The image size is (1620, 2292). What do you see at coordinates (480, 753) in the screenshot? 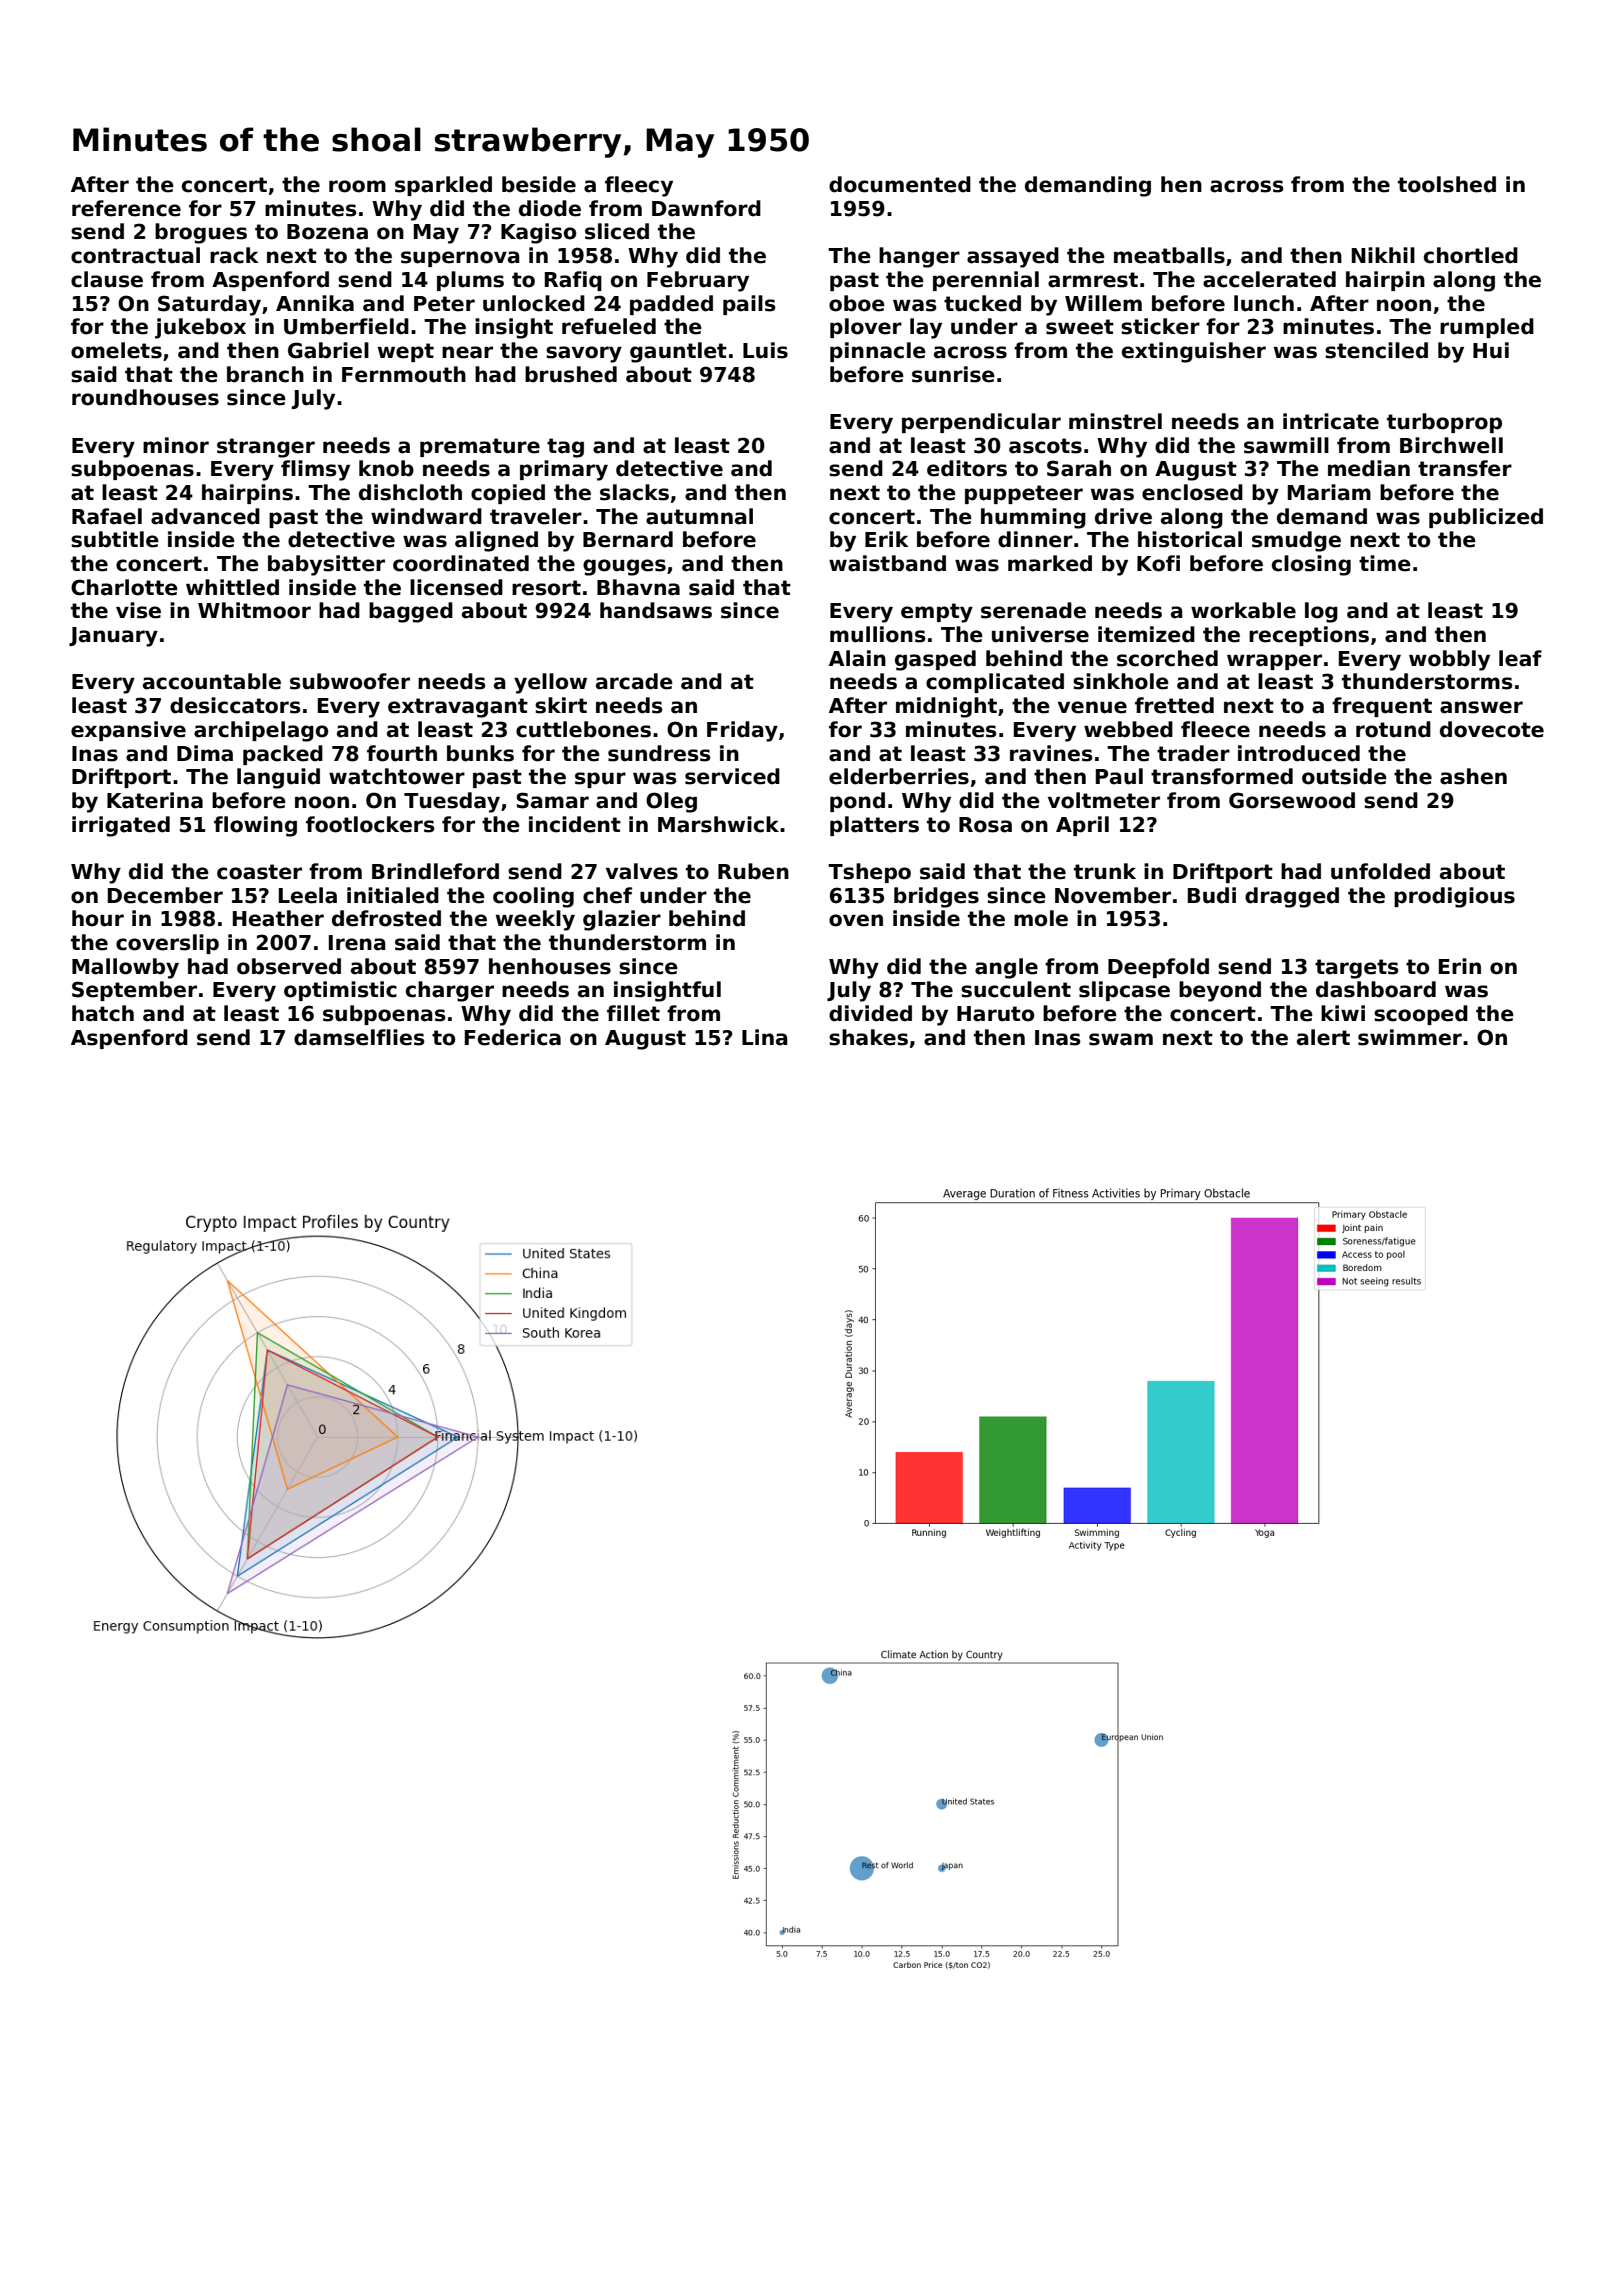
I see `bunks` at bounding box center [480, 753].
